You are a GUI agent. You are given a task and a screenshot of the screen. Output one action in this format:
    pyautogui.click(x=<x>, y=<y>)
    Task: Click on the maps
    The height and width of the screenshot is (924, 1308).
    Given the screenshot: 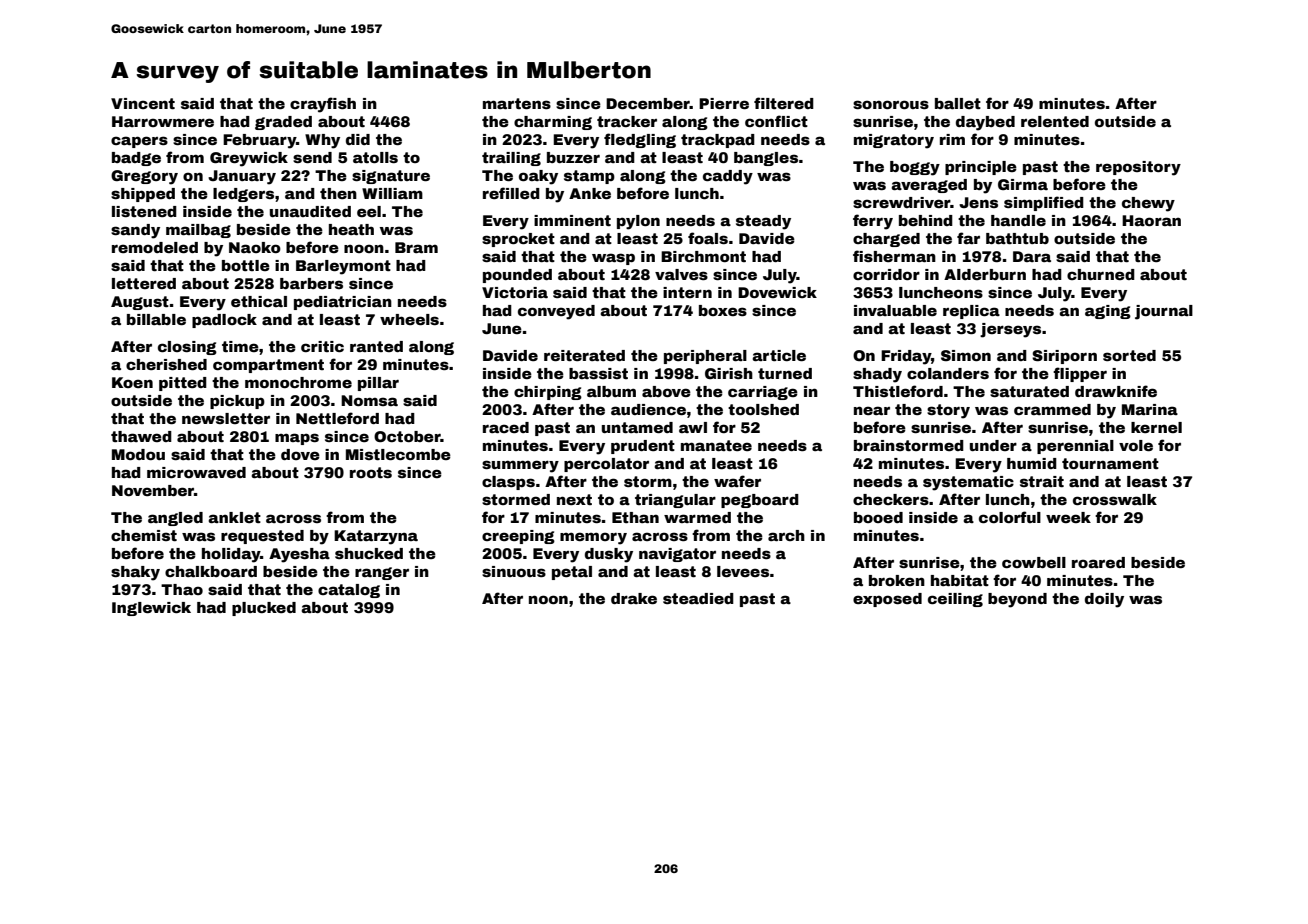 What is the action you would take?
    pyautogui.click(x=297, y=439)
